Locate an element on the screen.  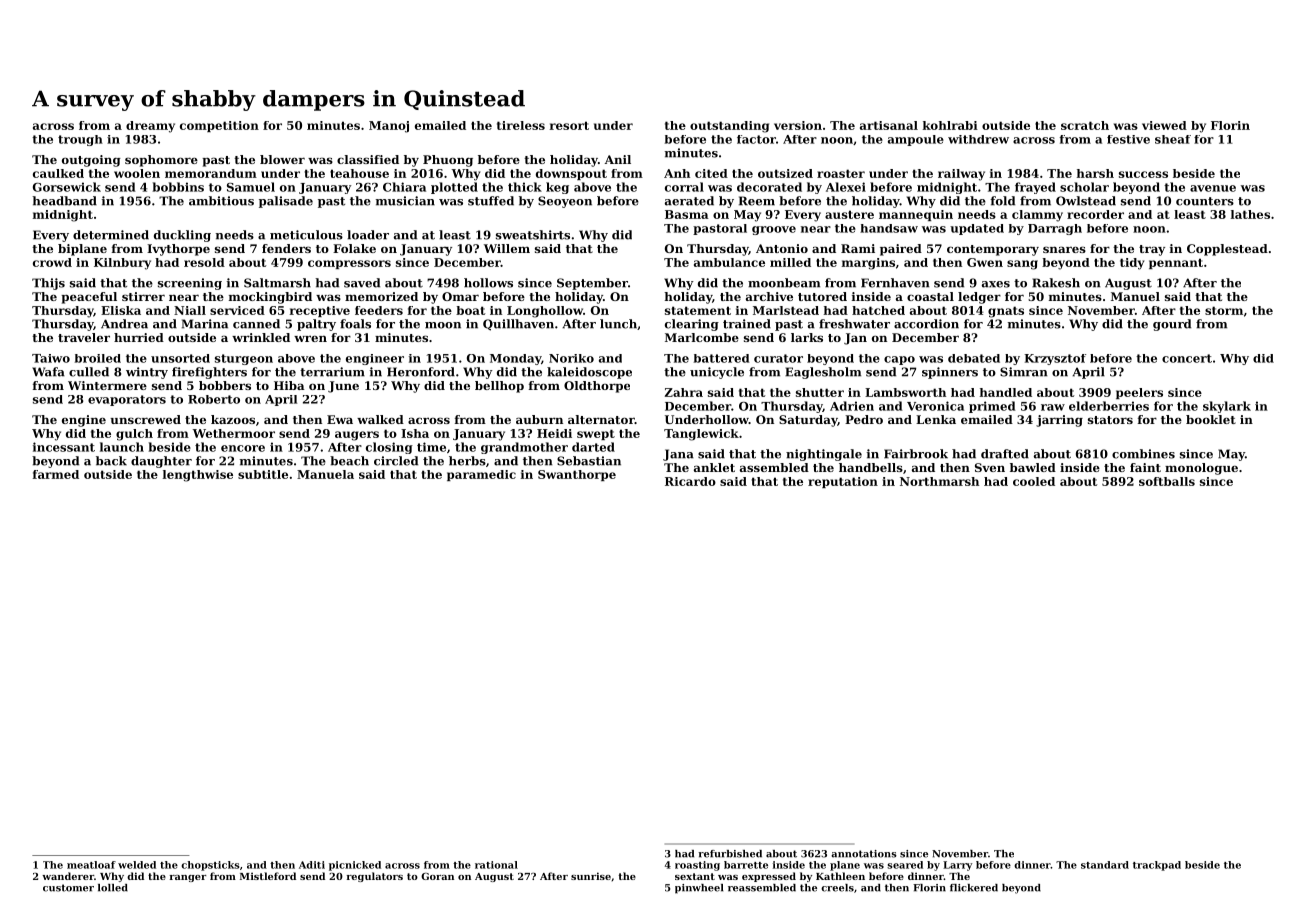
trackpad is located at coordinates (1157, 866).
